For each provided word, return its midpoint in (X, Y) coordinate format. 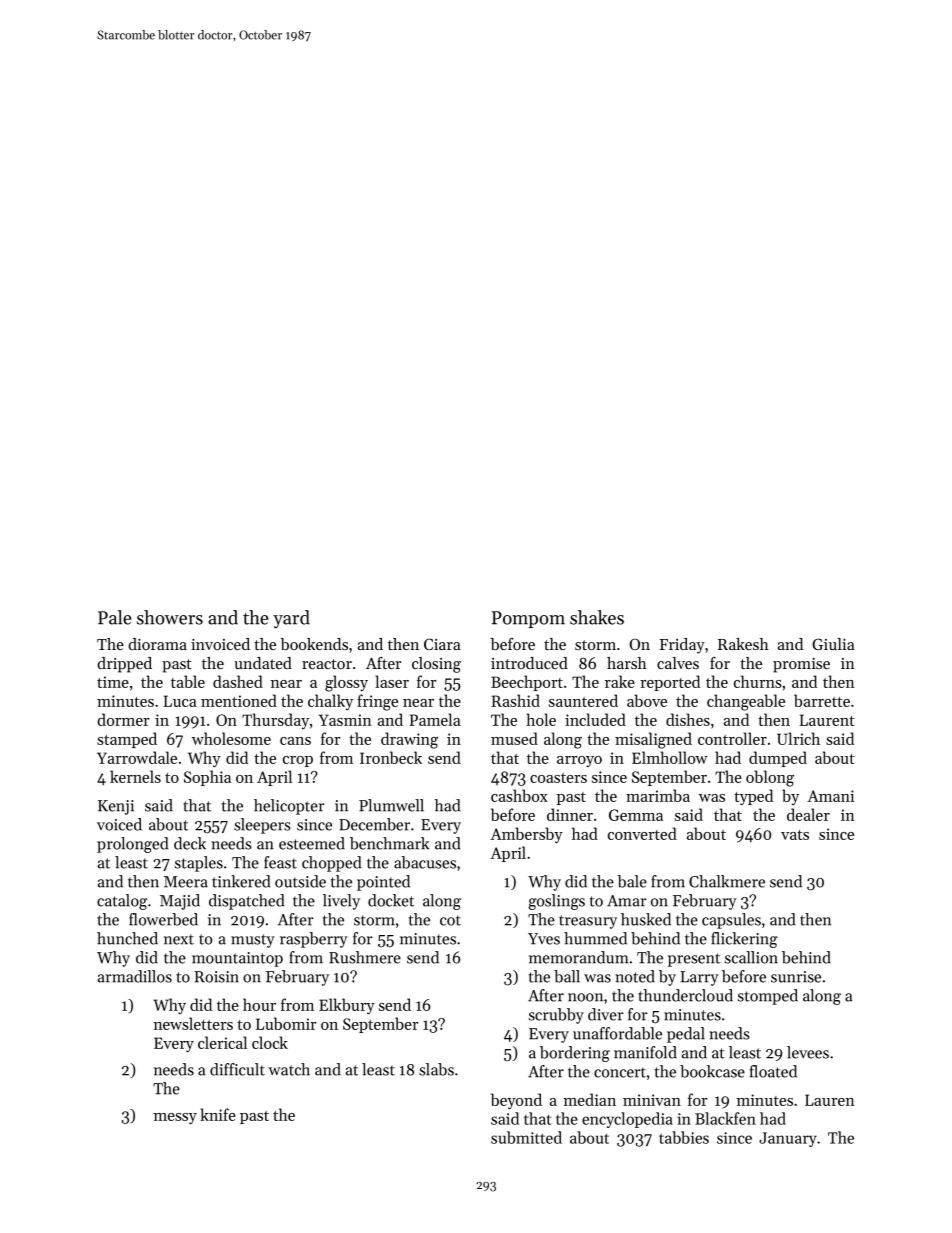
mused (514, 738)
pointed (383, 883)
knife (218, 1114)
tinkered (241, 881)
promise (801, 665)
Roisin (216, 977)
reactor (327, 664)
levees (808, 1052)
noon (585, 997)
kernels (135, 776)
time (113, 682)
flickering (744, 940)
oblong (770, 778)
